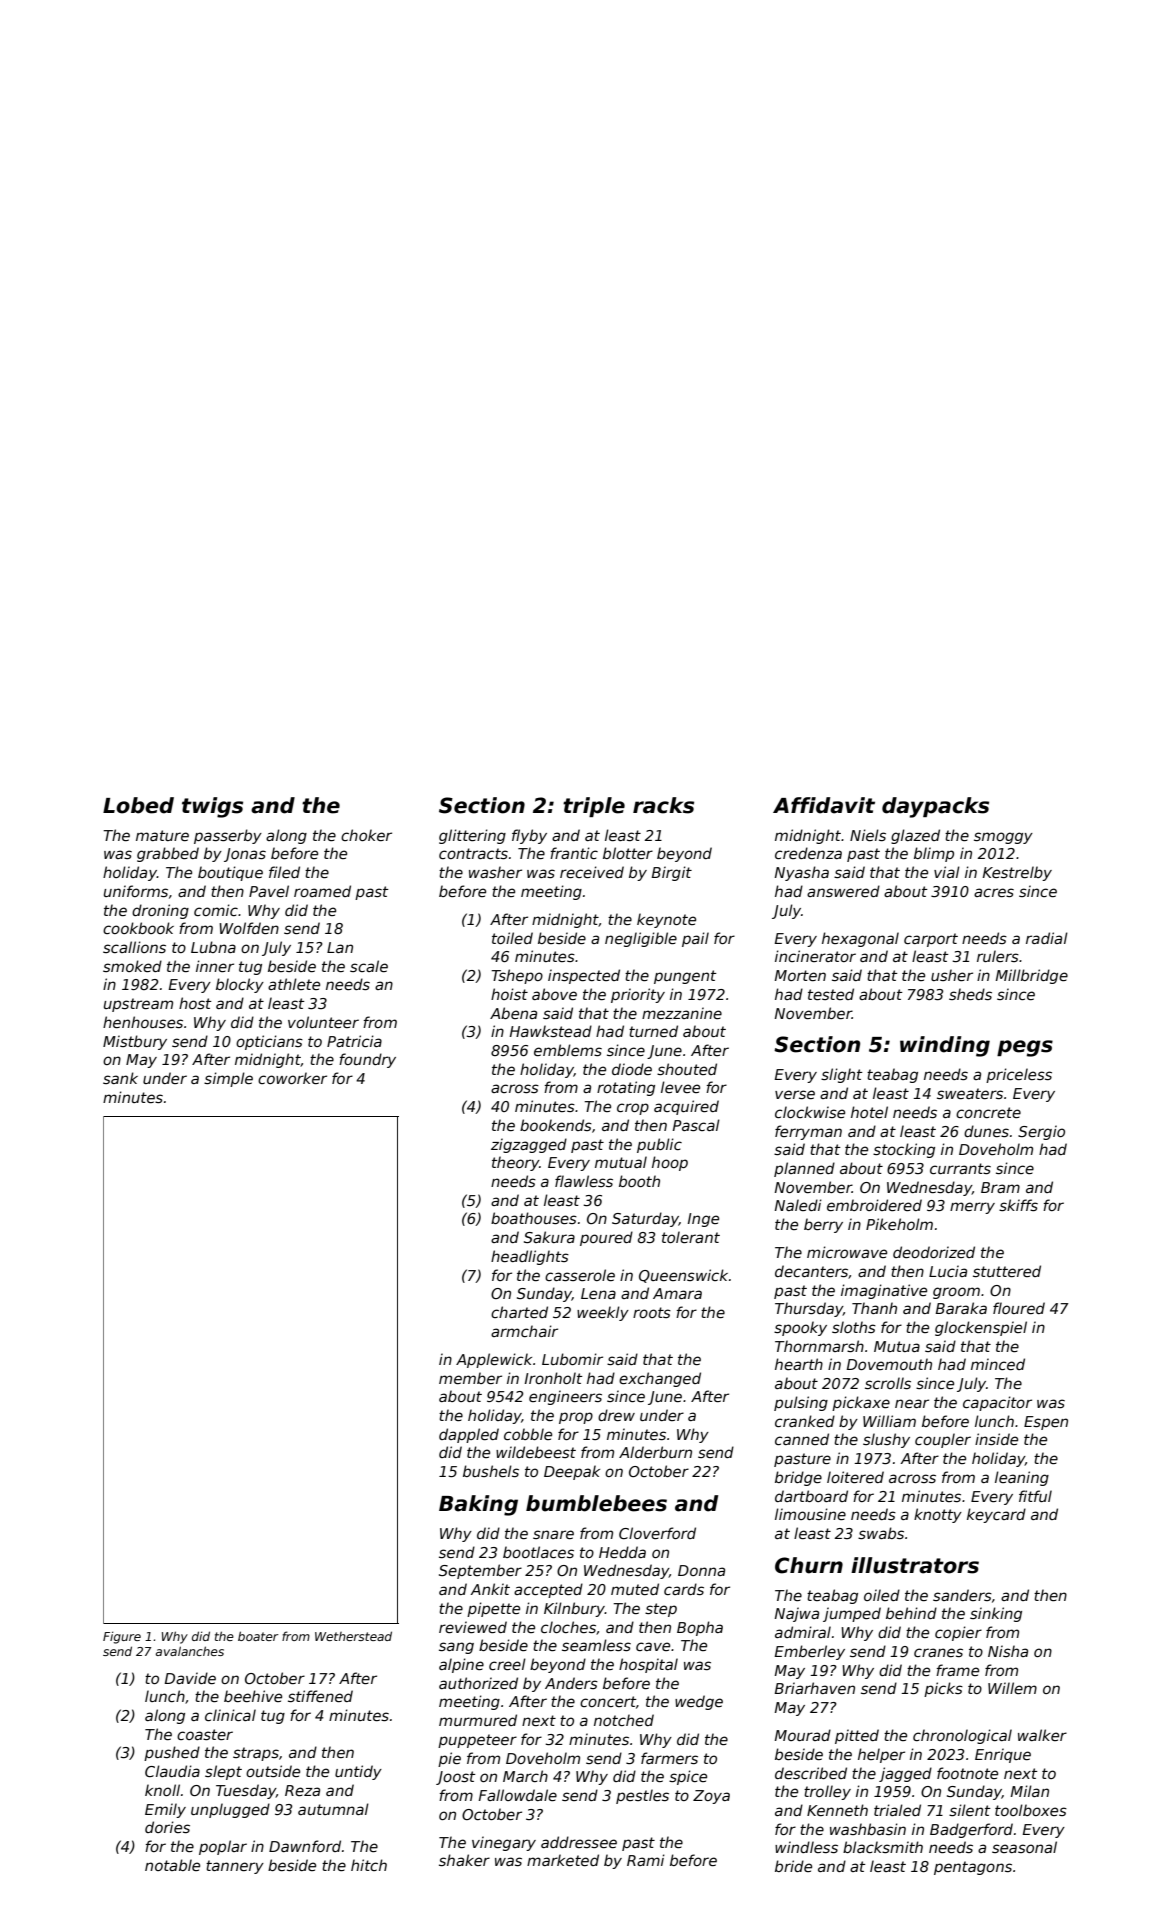 Image resolution: width=1173 pixels, height=1932 pixels. I want to click on Willem, so click(1012, 1688).
